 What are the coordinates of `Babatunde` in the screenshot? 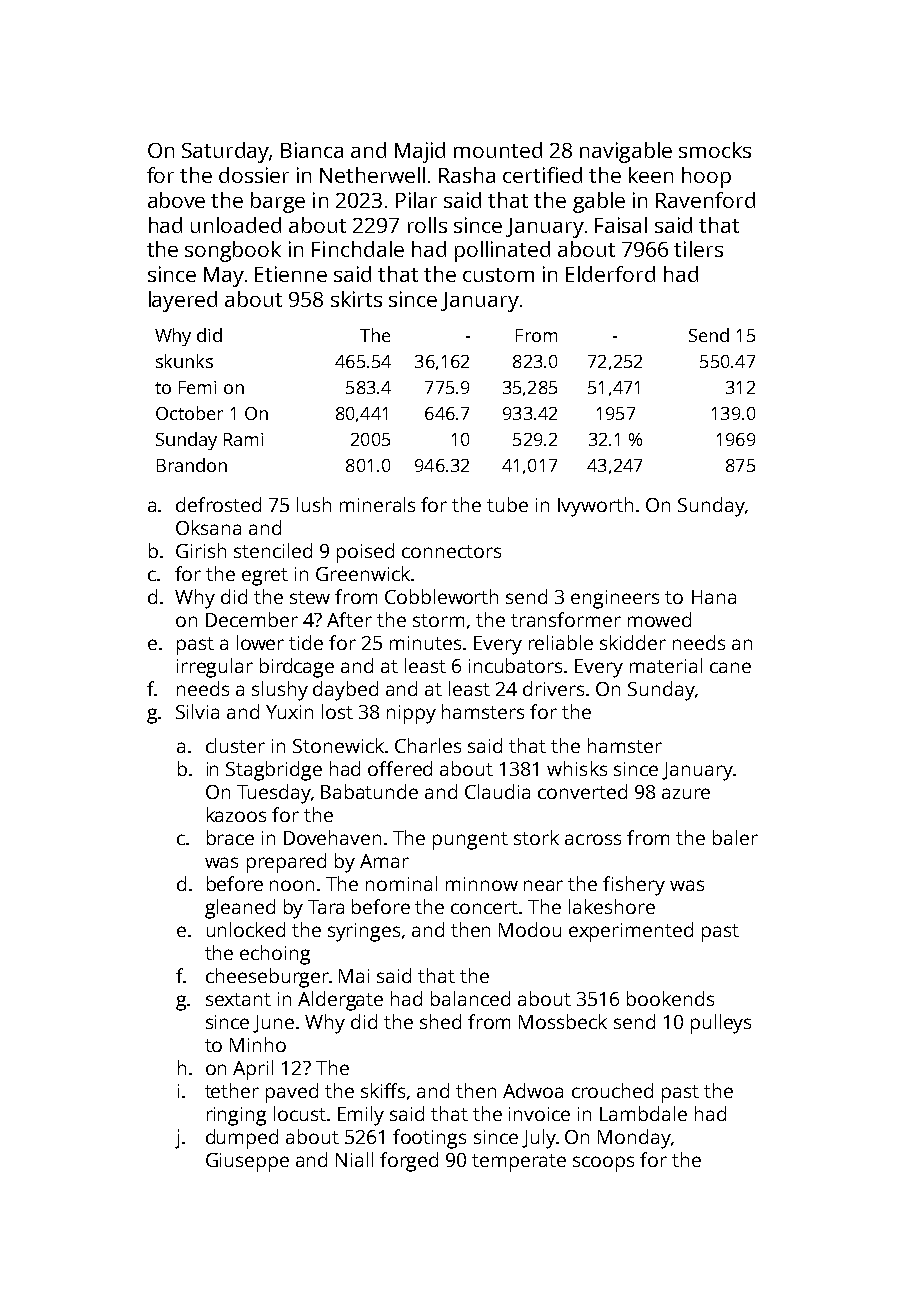 It's located at (369, 791).
